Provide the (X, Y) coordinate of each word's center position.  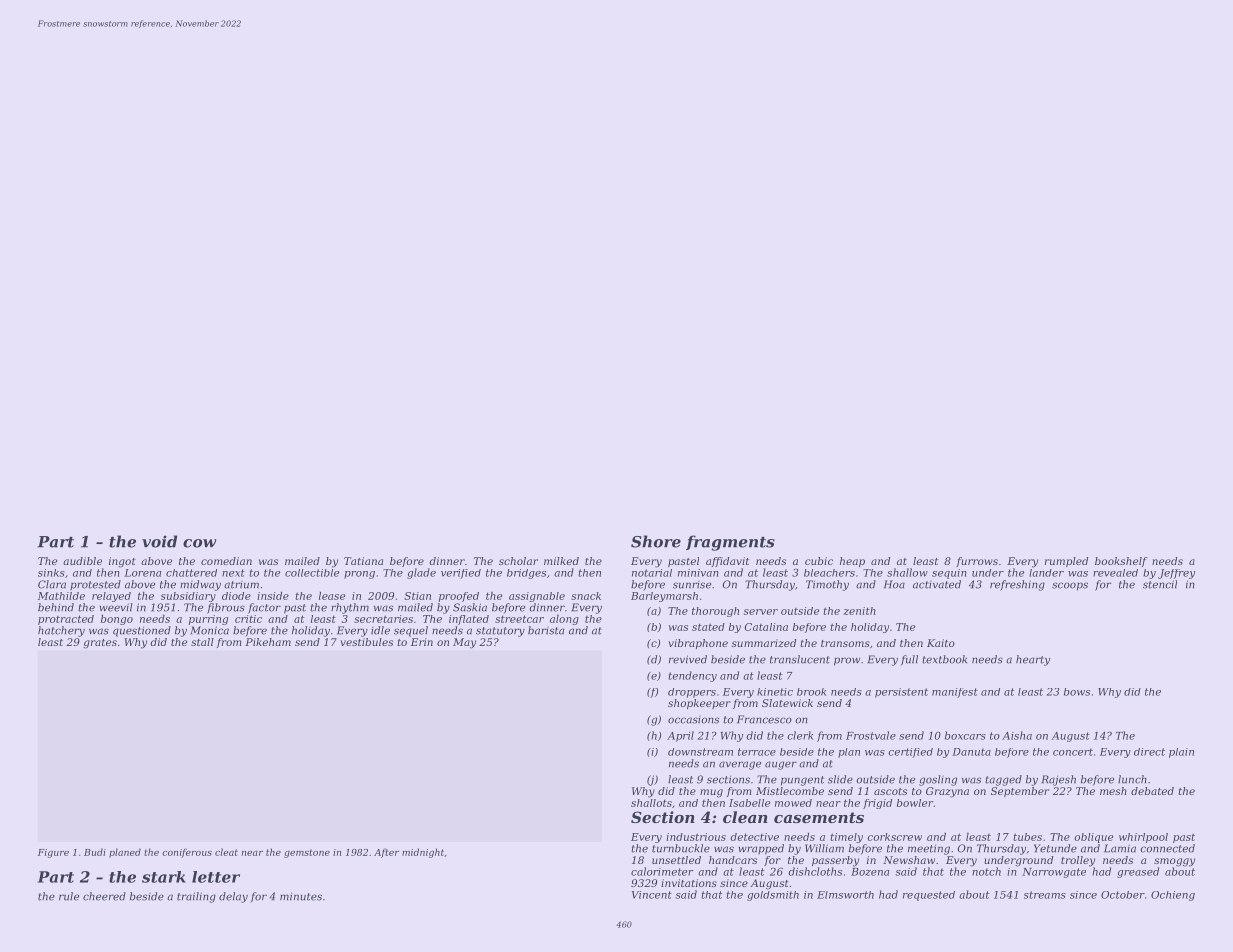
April (680, 736)
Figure (53, 853)
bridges (526, 574)
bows (1077, 692)
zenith (859, 611)
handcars (733, 860)
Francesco (764, 719)
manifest (955, 693)
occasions (693, 720)
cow (199, 543)
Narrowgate (1054, 873)
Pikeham (268, 642)
